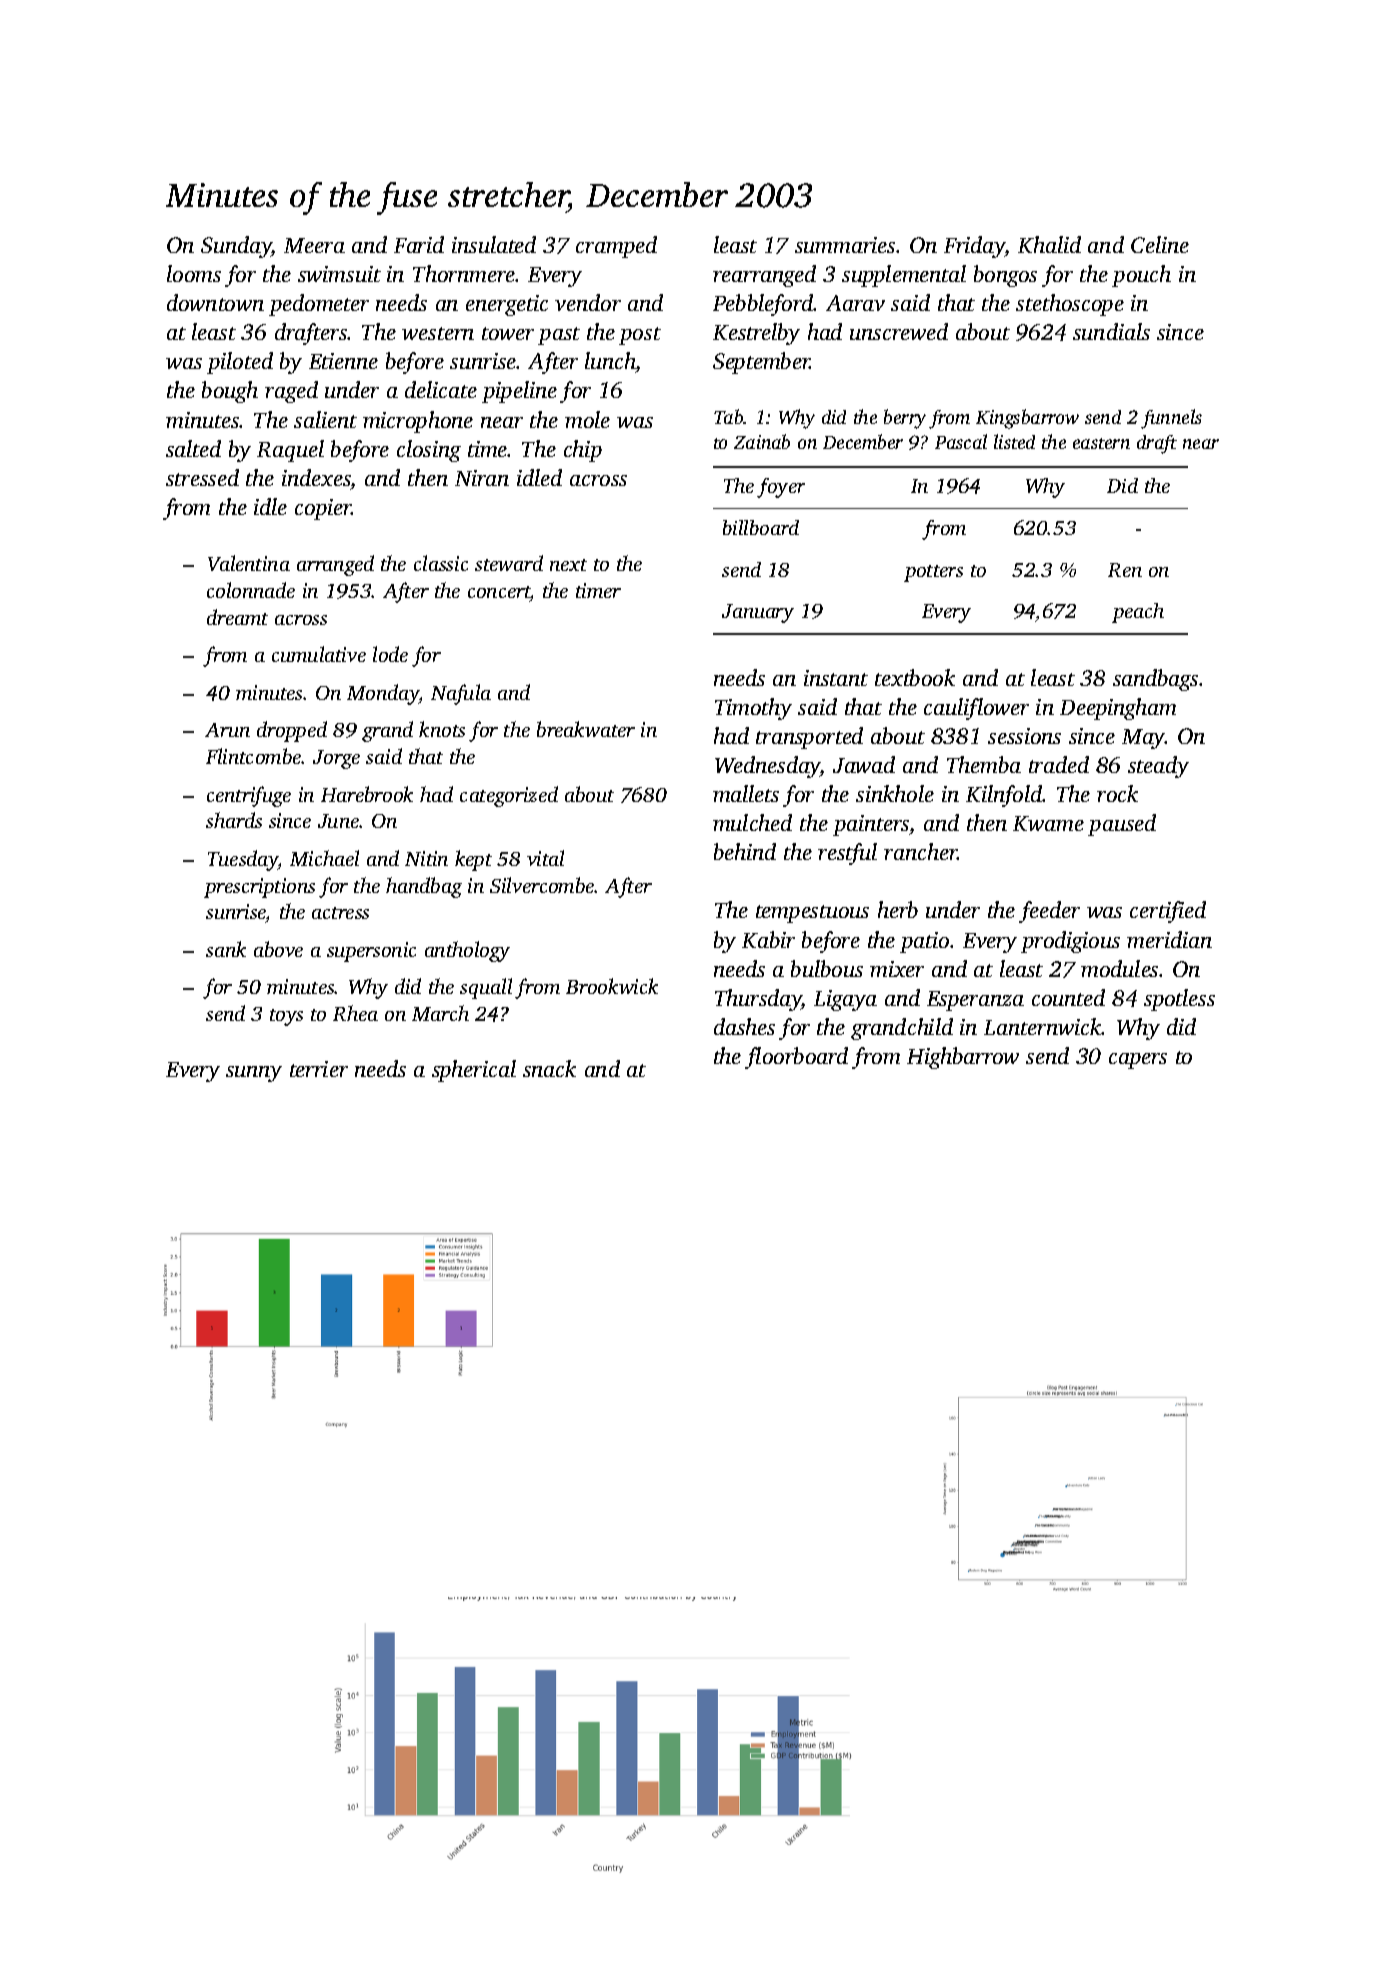 This screenshot has height=1969, width=1386. What do you see at coordinates (836, 678) in the screenshot?
I see `instant` at bounding box center [836, 678].
